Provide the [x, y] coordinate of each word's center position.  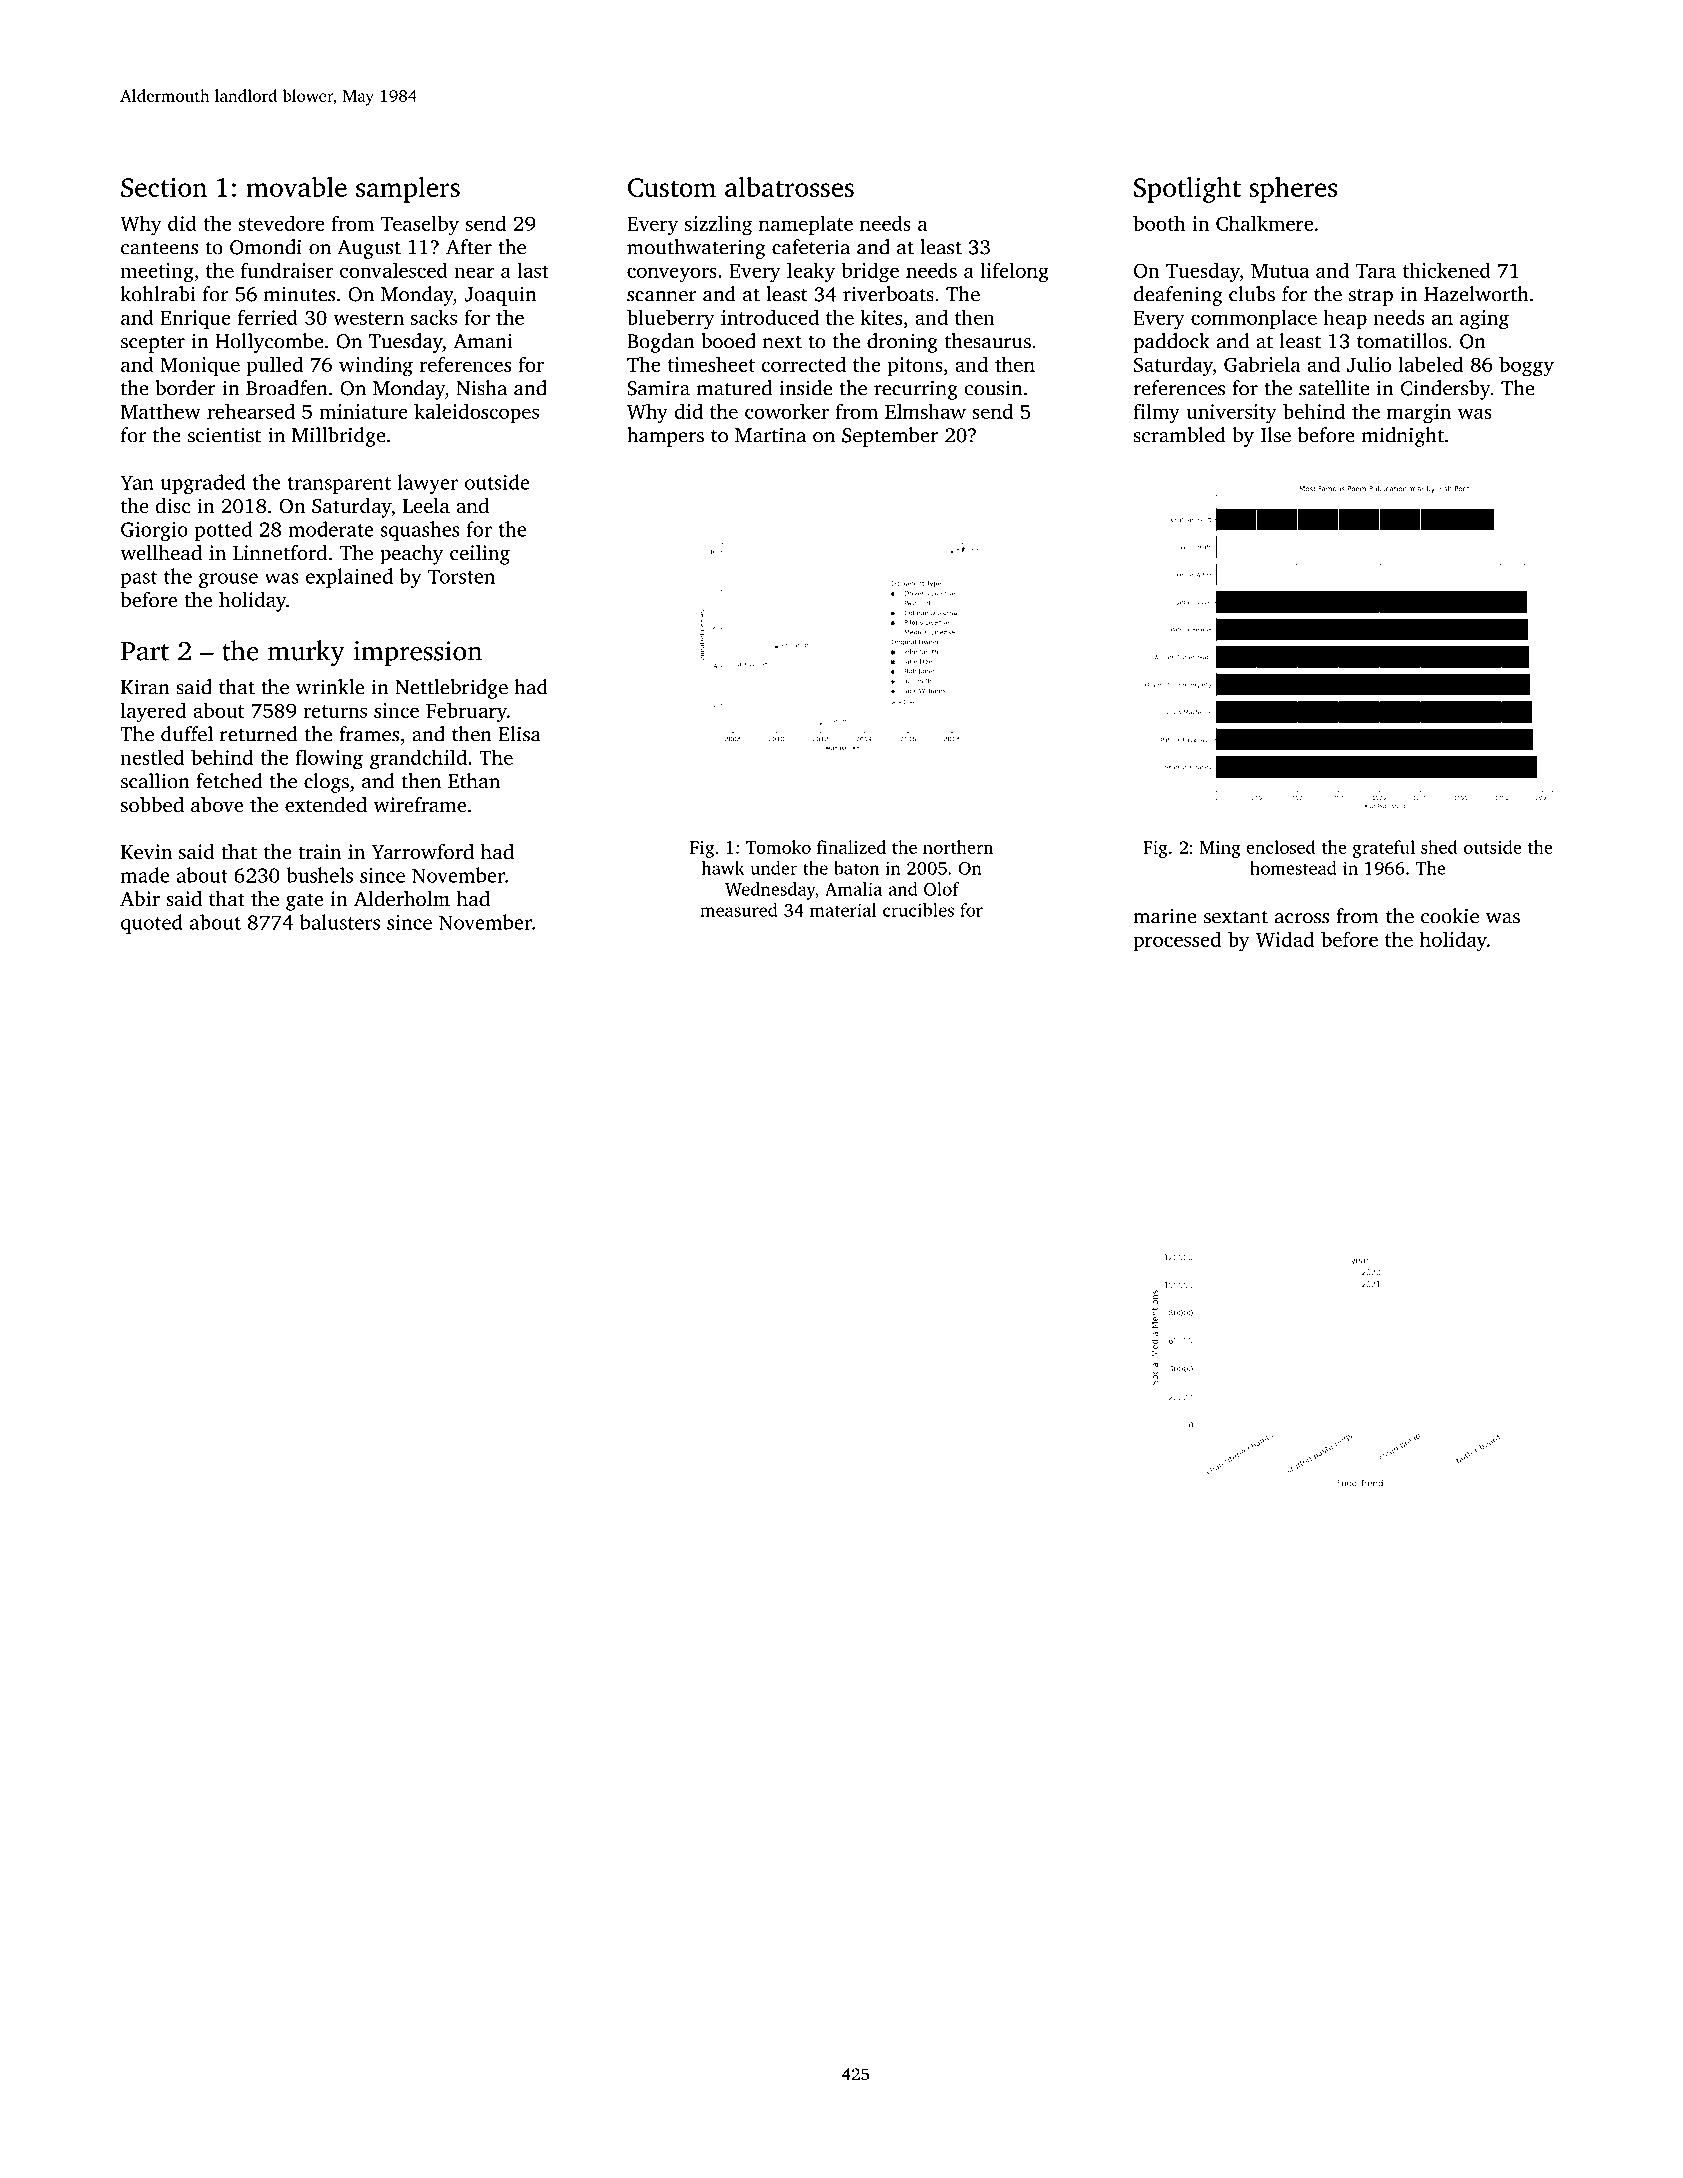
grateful [1384, 849]
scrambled [1179, 435]
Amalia [853, 889]
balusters [340, 922]
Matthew [161, 411]
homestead [1293, 868]
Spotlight [1187, 190]
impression [417, 653]
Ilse [1276, 435]
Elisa [520, 734]
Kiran [145, 687]
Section [164, 187]
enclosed [1281, 847]
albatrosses [789, 187]
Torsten [461, 576]
